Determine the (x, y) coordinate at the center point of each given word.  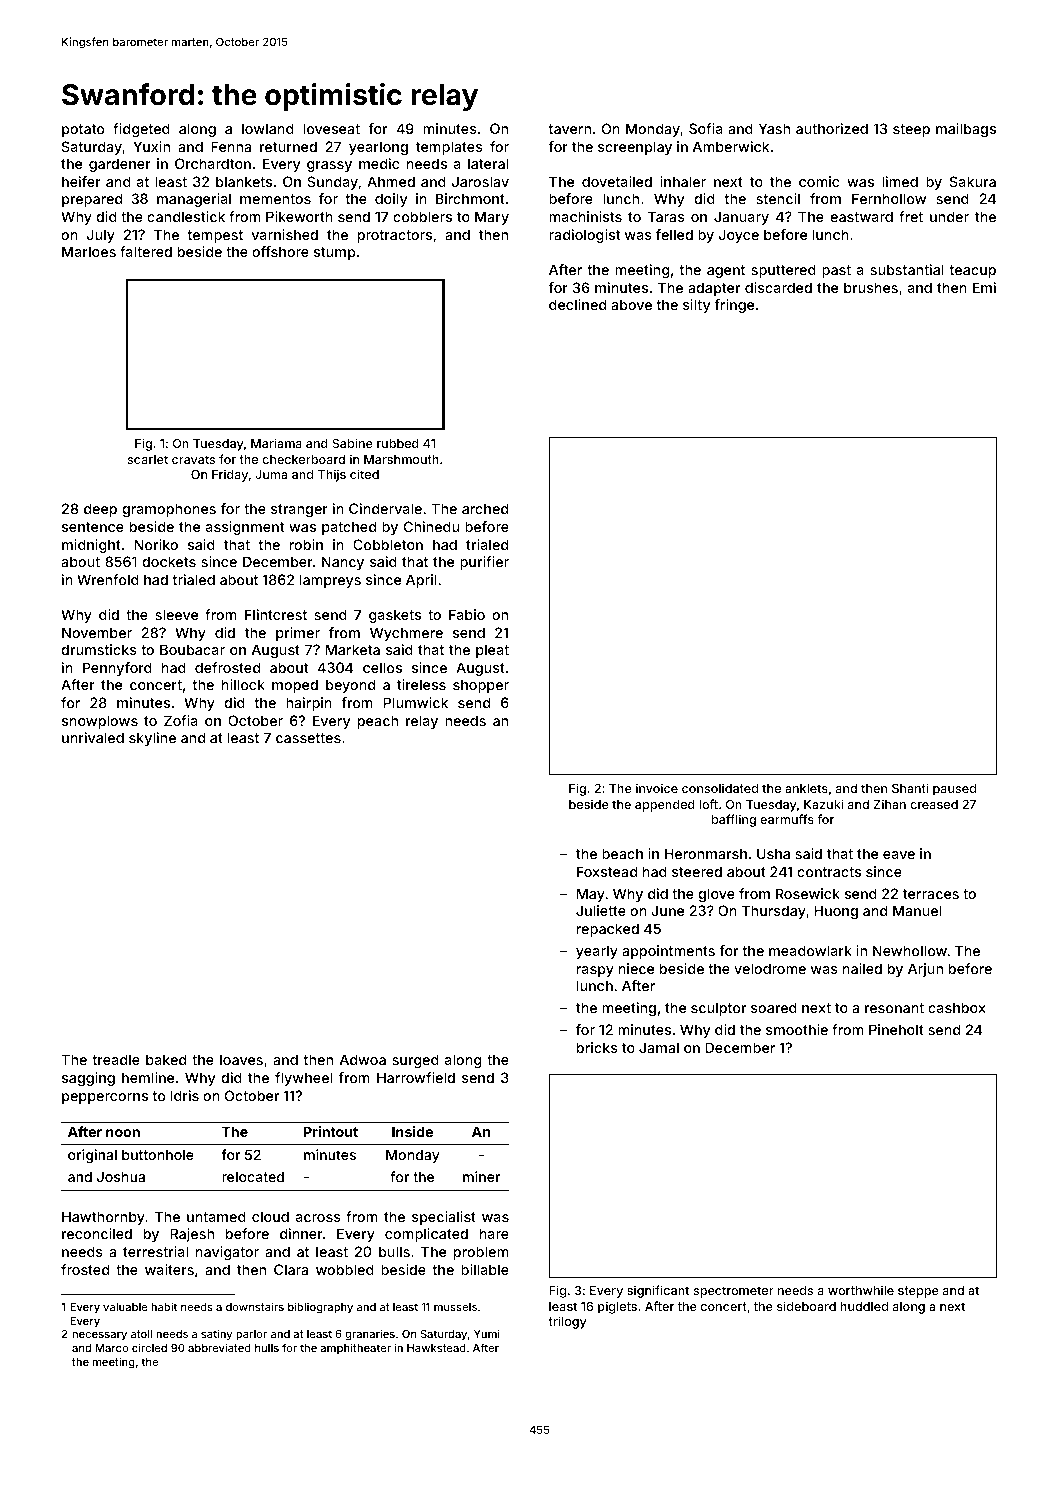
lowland (268, 128)
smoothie (797, 1029)
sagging (88, 1079)
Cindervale (385, 508)
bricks (597, 1047)
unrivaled (93, 737)
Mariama (276, 443)
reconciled (97, 1233)
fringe (734, 306)
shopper (481, 686)
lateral (488, 163)
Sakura (973, 181)
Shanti (910, 788)
